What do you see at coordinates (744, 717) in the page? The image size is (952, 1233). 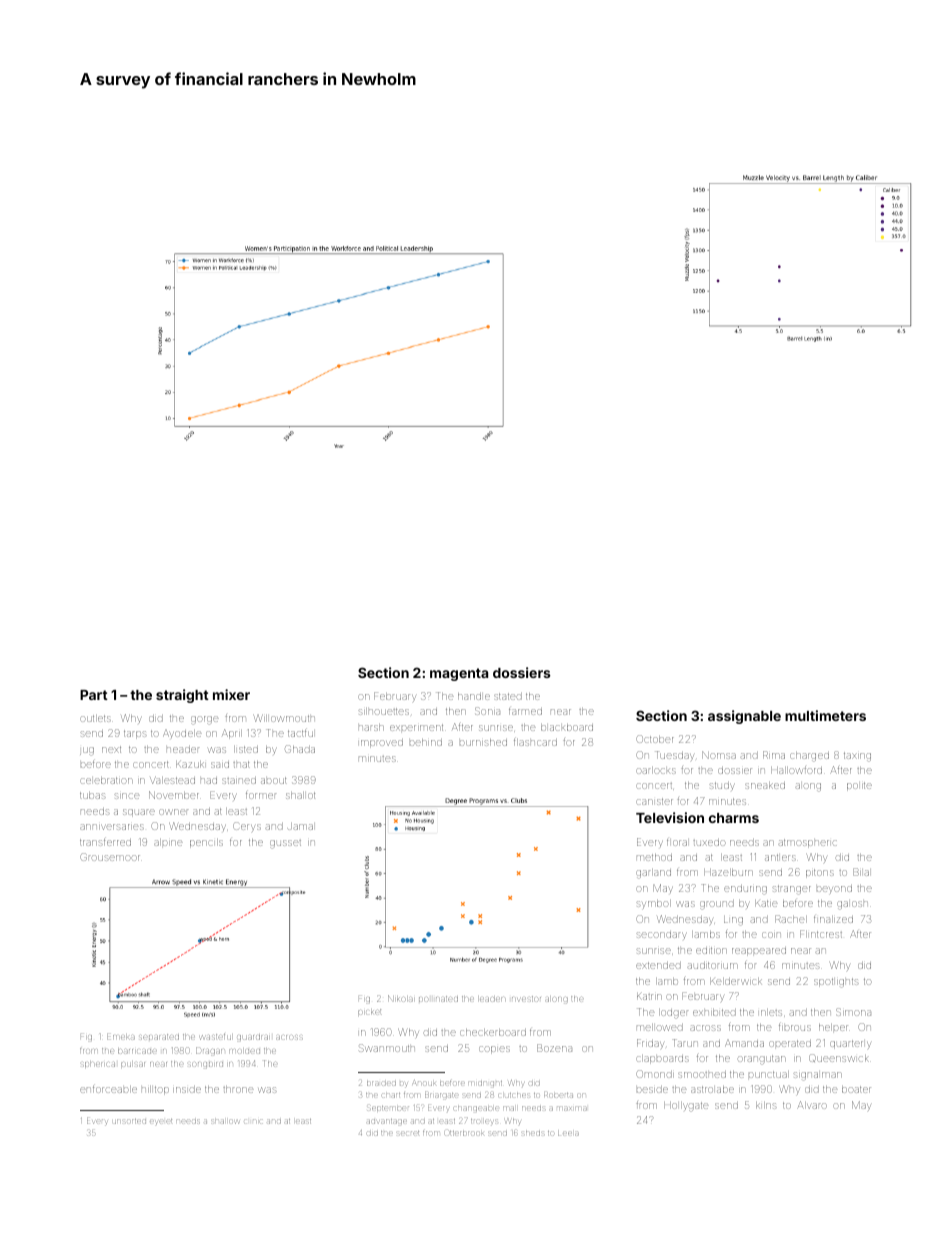 I see `assignable` at bounding box center [744, 717].
